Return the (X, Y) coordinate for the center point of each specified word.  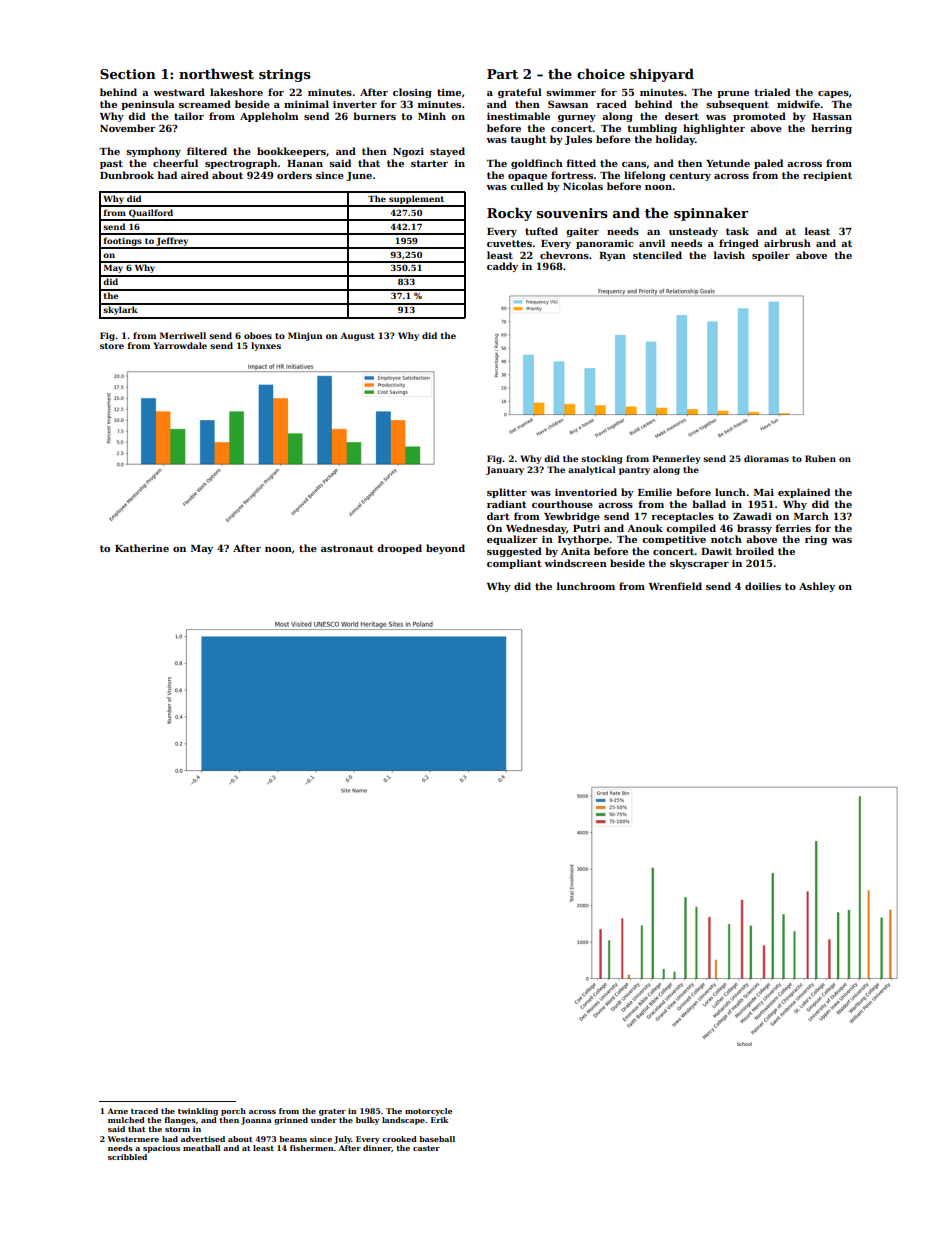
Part (502, 74)
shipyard (662, 75)
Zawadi (752, 516)
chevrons (564, 255)
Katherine (142, 548)
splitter (507, 493)
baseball (437, 1139)
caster (426, 1148)
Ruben (820, 458)
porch (233, 1112)
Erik (440, 1120)
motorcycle (428, 1112)
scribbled (127, 1157)
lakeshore (236, 92)
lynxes (266, 346)
